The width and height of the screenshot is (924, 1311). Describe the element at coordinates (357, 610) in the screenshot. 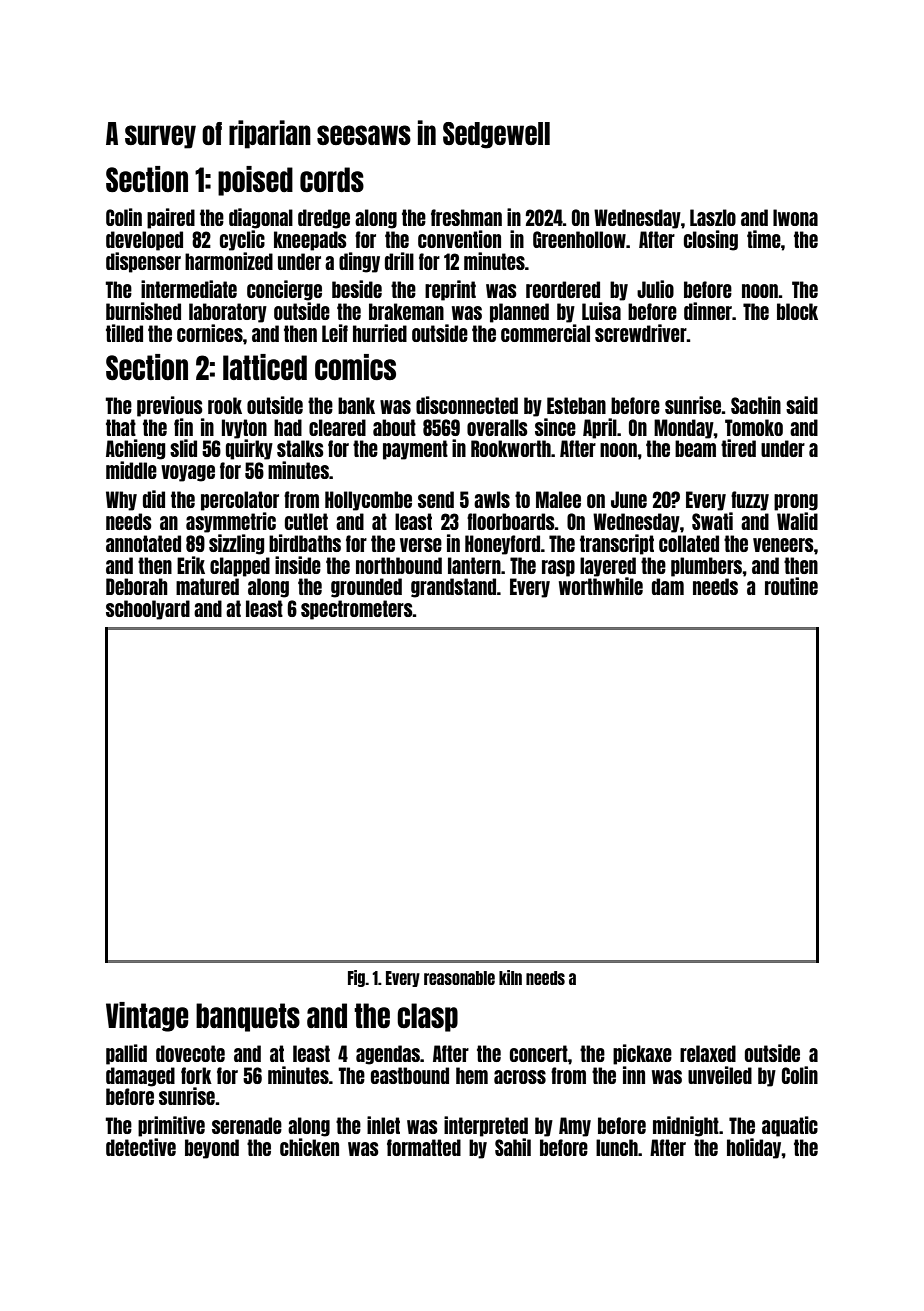

I see `spectrometers` at that location.
